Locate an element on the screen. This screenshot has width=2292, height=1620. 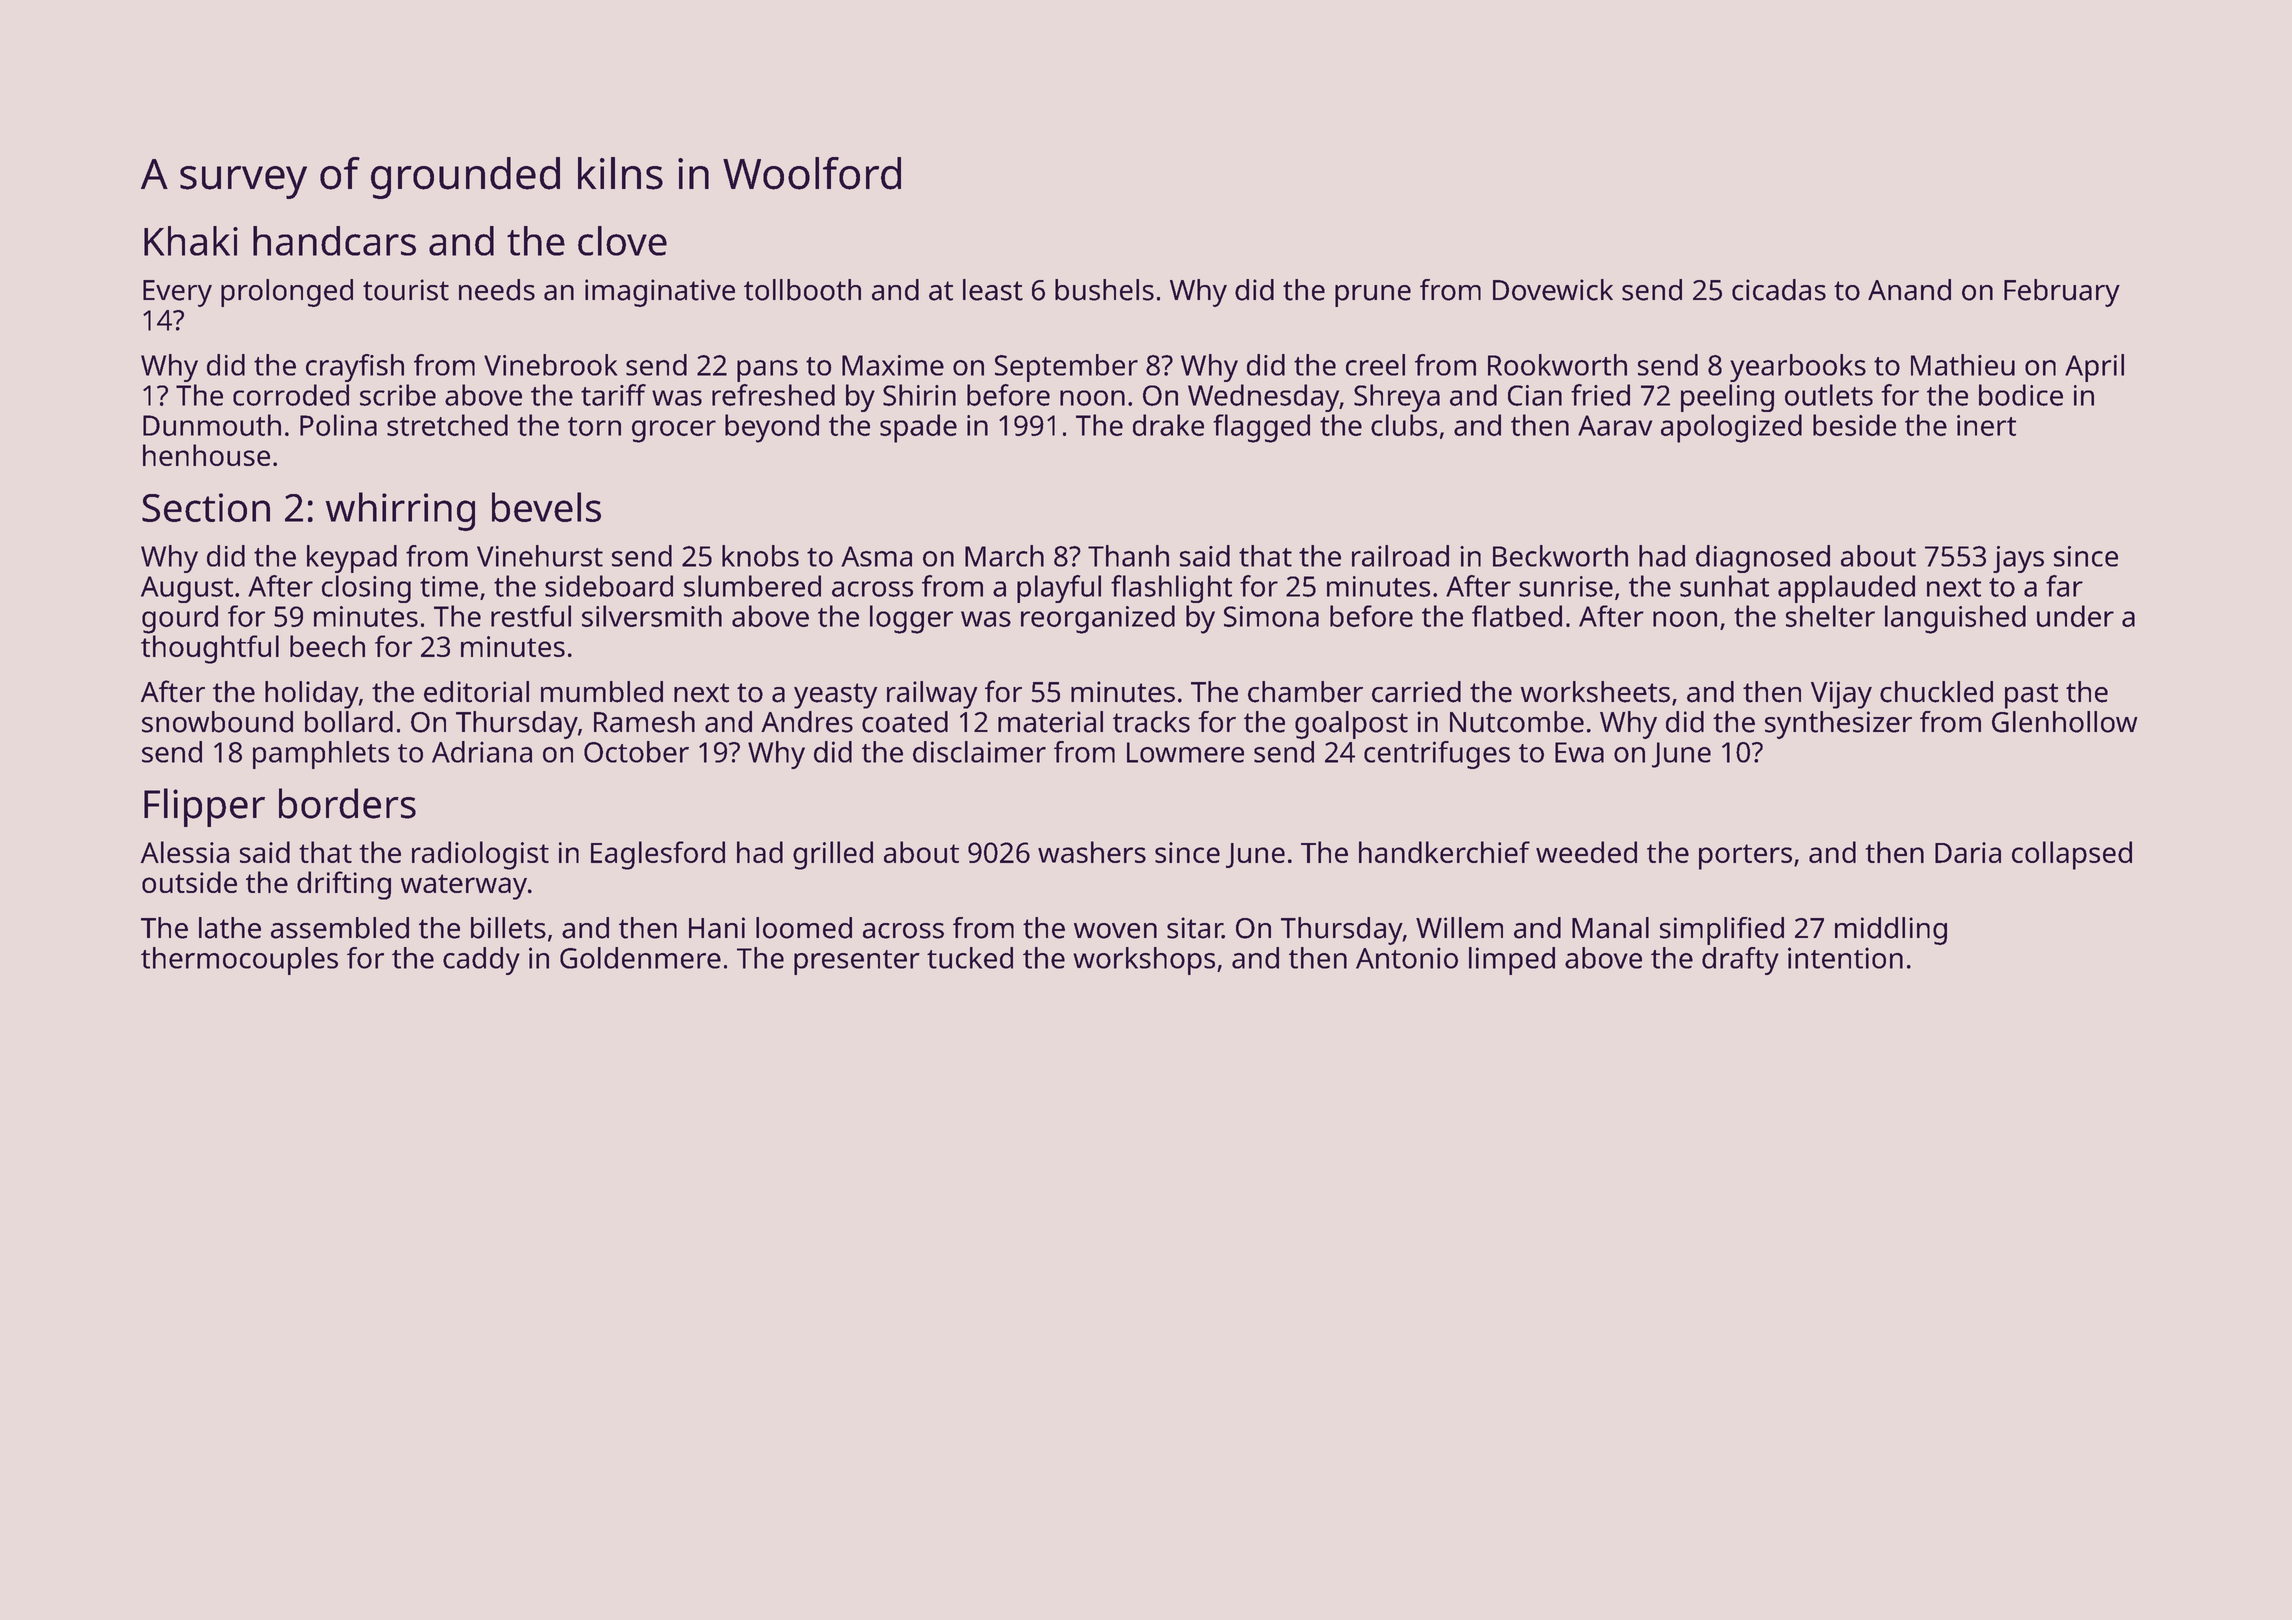
keypad is located at coordinates (352, 559).
